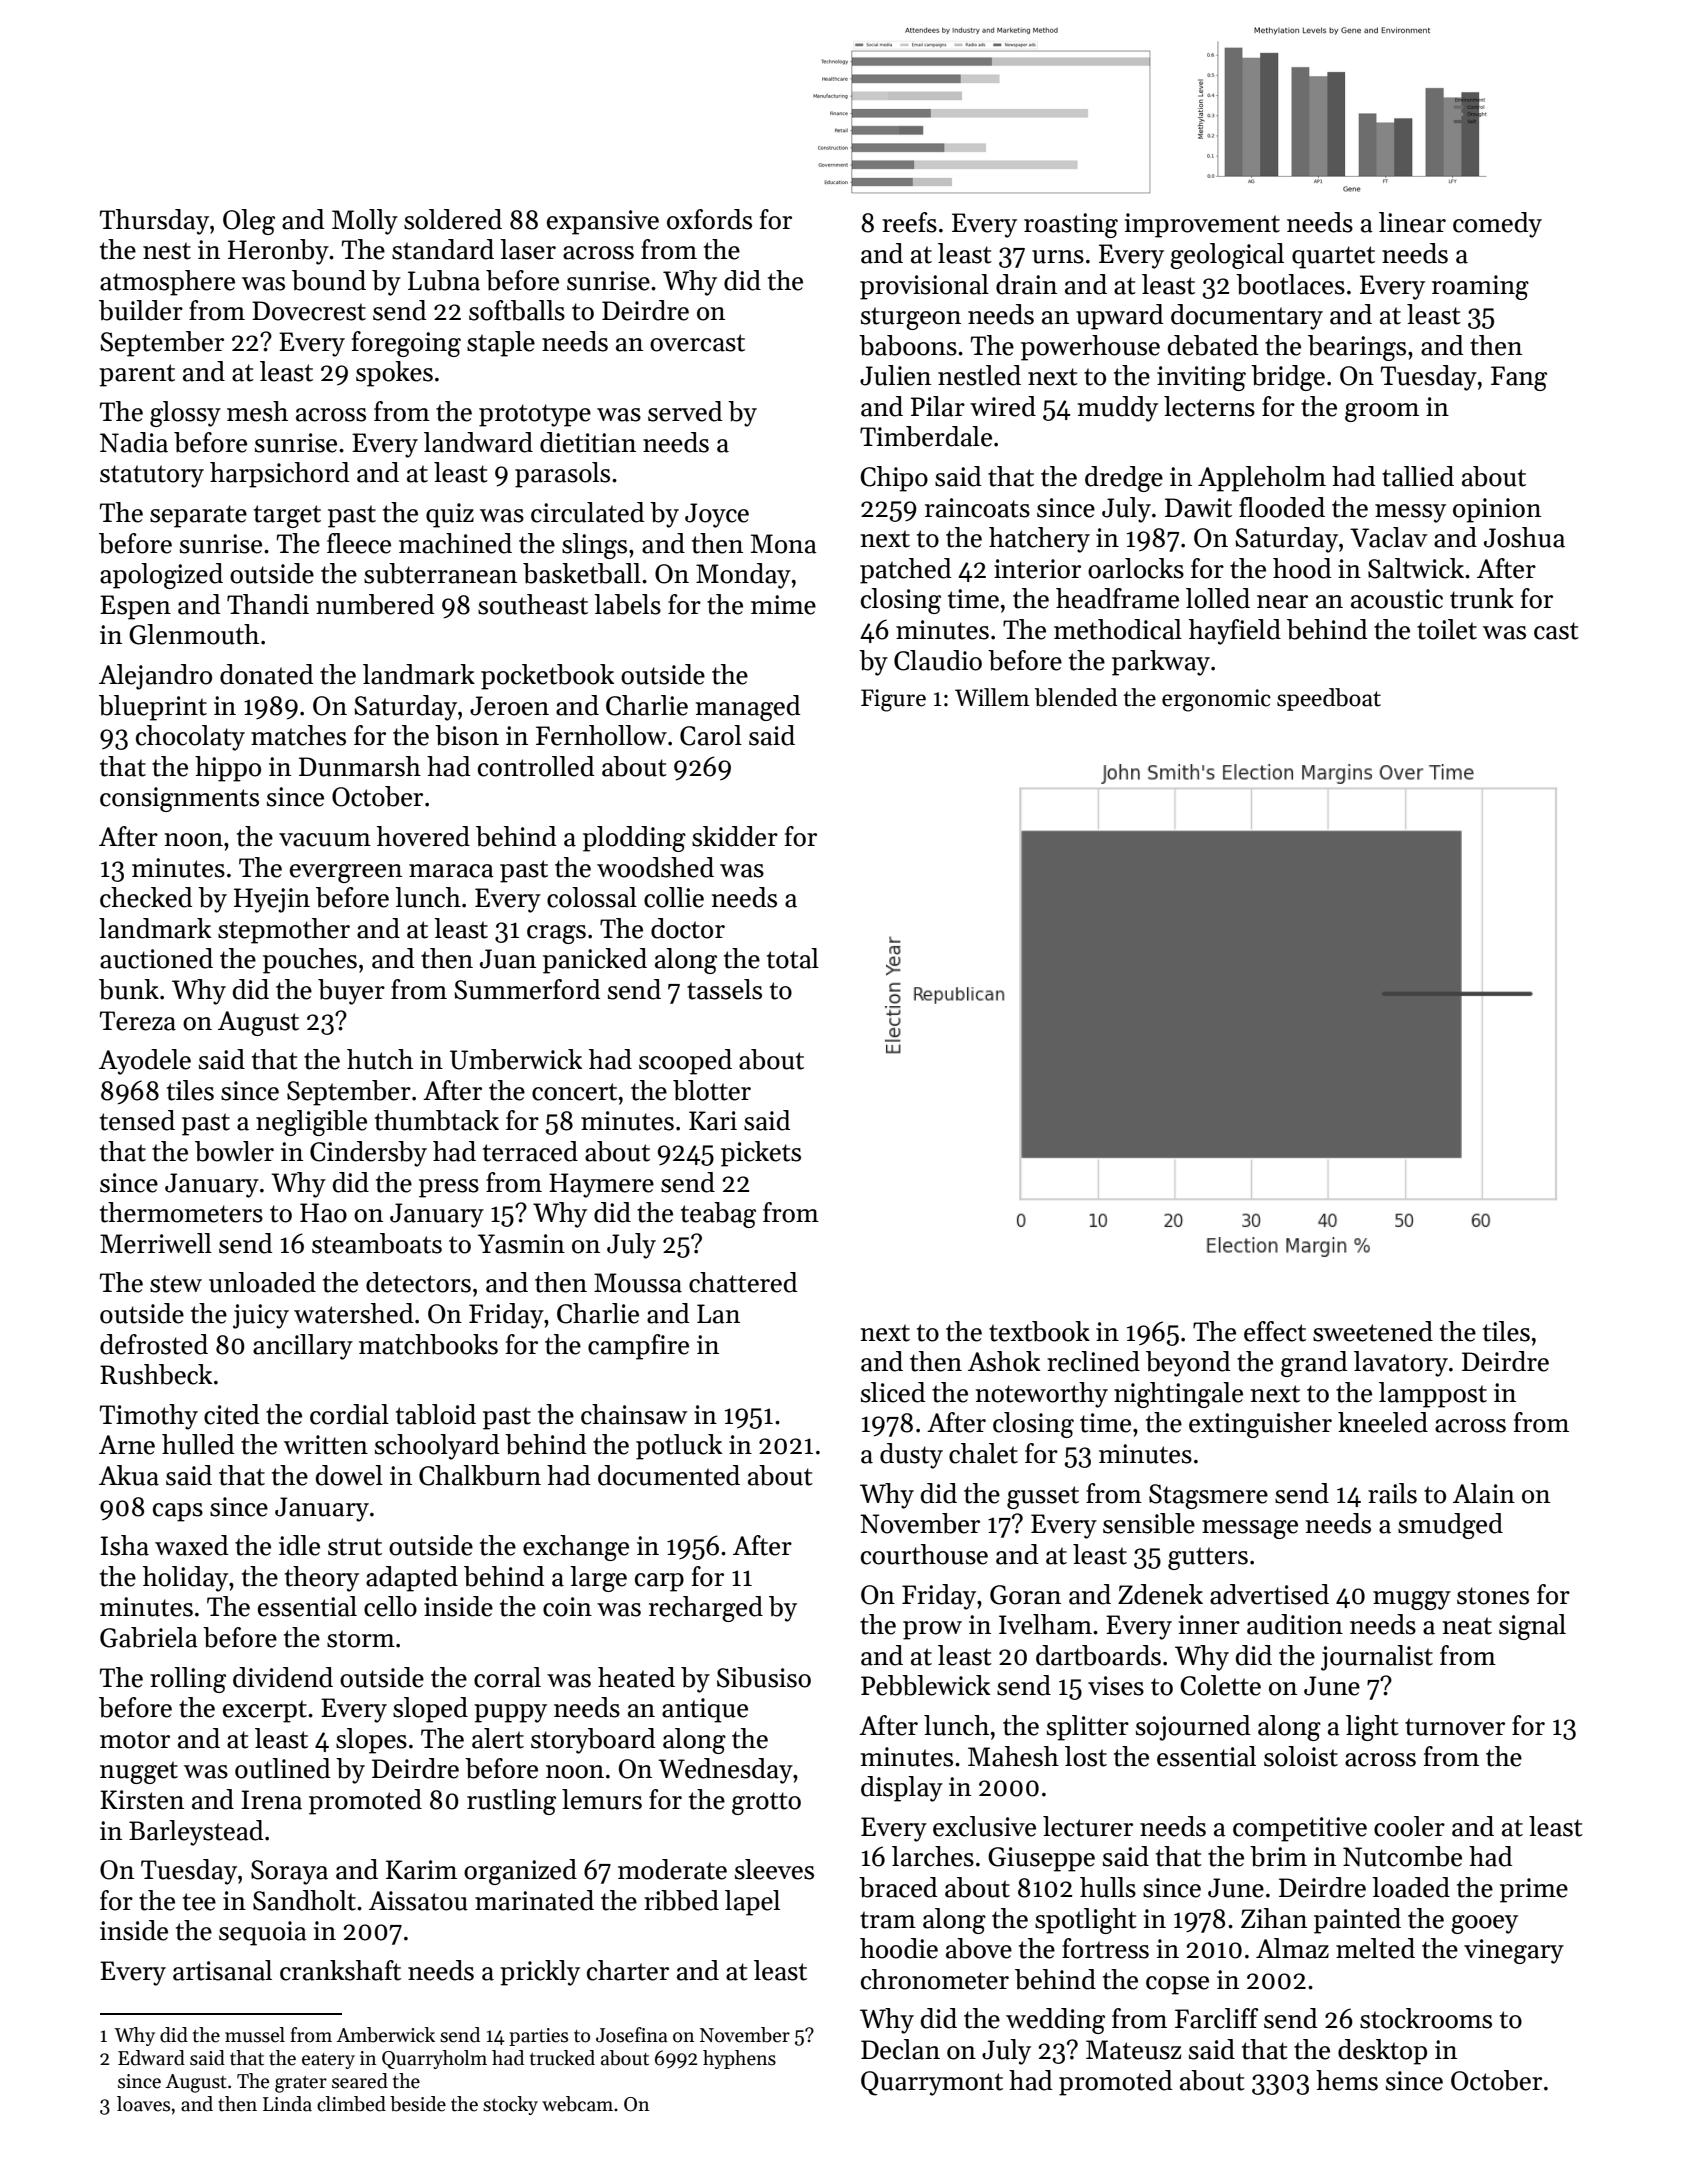  I want to click on chronometer, so click(935, 1979).
